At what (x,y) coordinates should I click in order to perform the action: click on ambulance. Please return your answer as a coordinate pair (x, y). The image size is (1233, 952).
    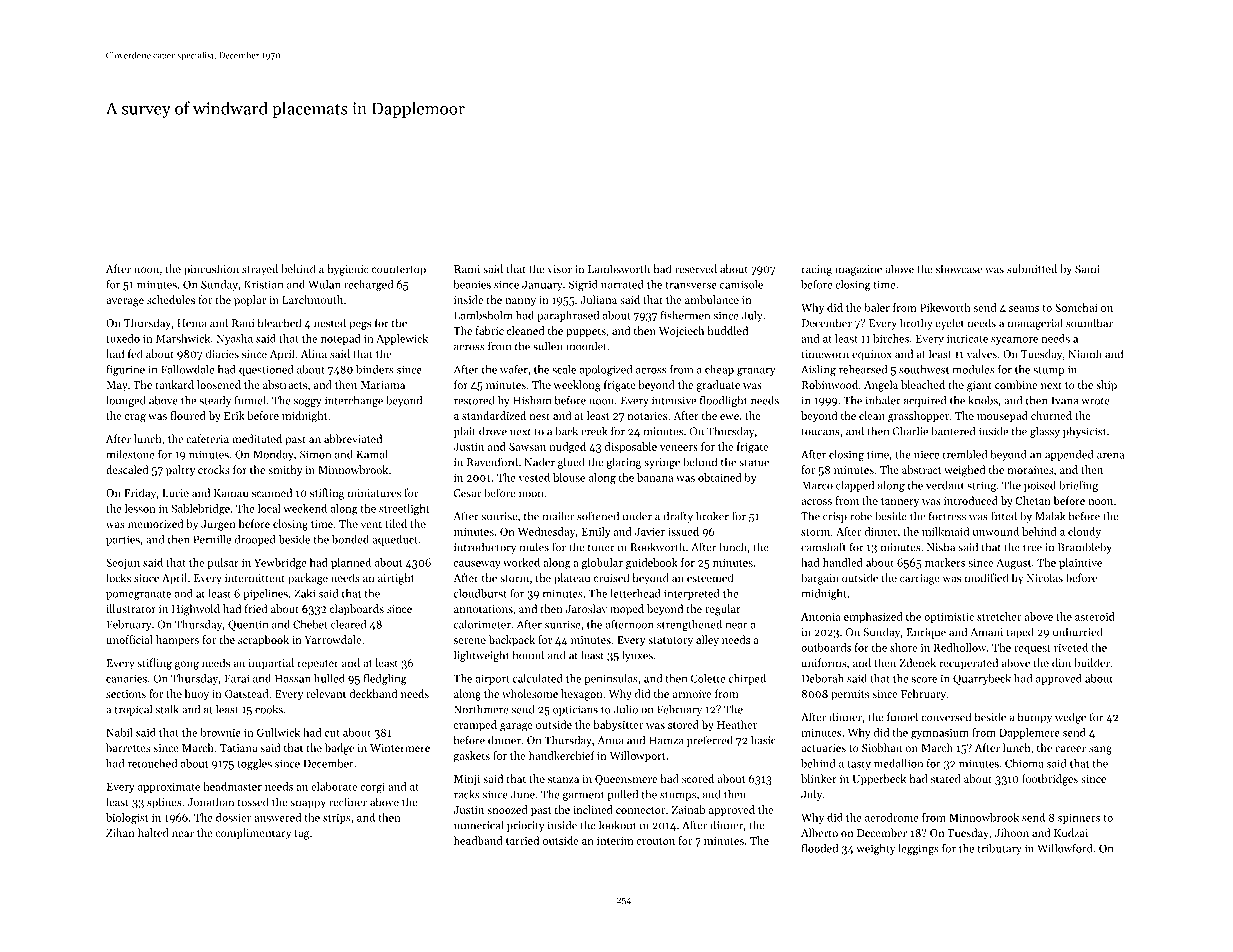
    Looking at the image, I should click on (712, 299).
